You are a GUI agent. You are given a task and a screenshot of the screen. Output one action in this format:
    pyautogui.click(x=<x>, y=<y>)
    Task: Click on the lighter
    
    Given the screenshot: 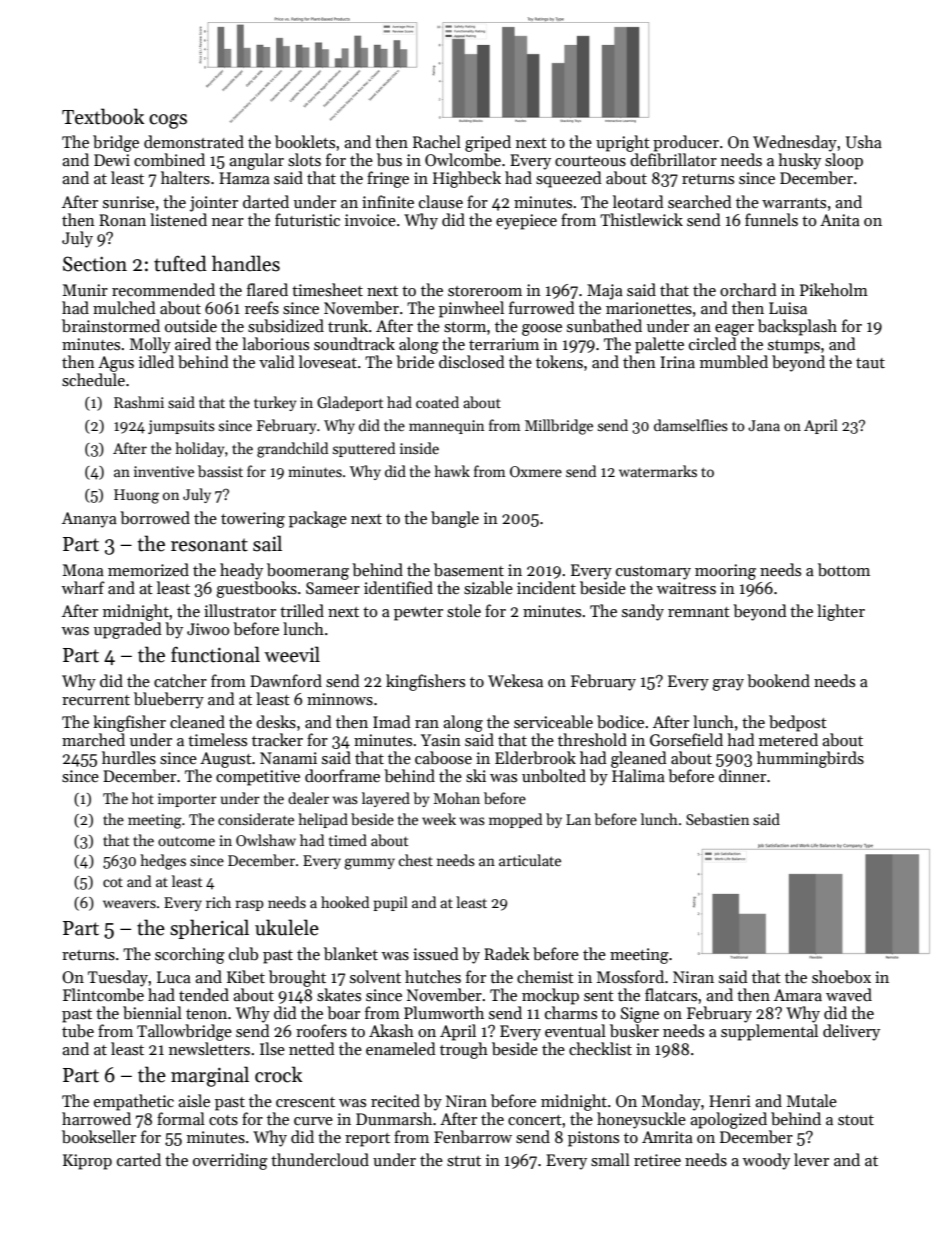 What is the action you would take?
    pyautogui.click(x=841, y=612)
